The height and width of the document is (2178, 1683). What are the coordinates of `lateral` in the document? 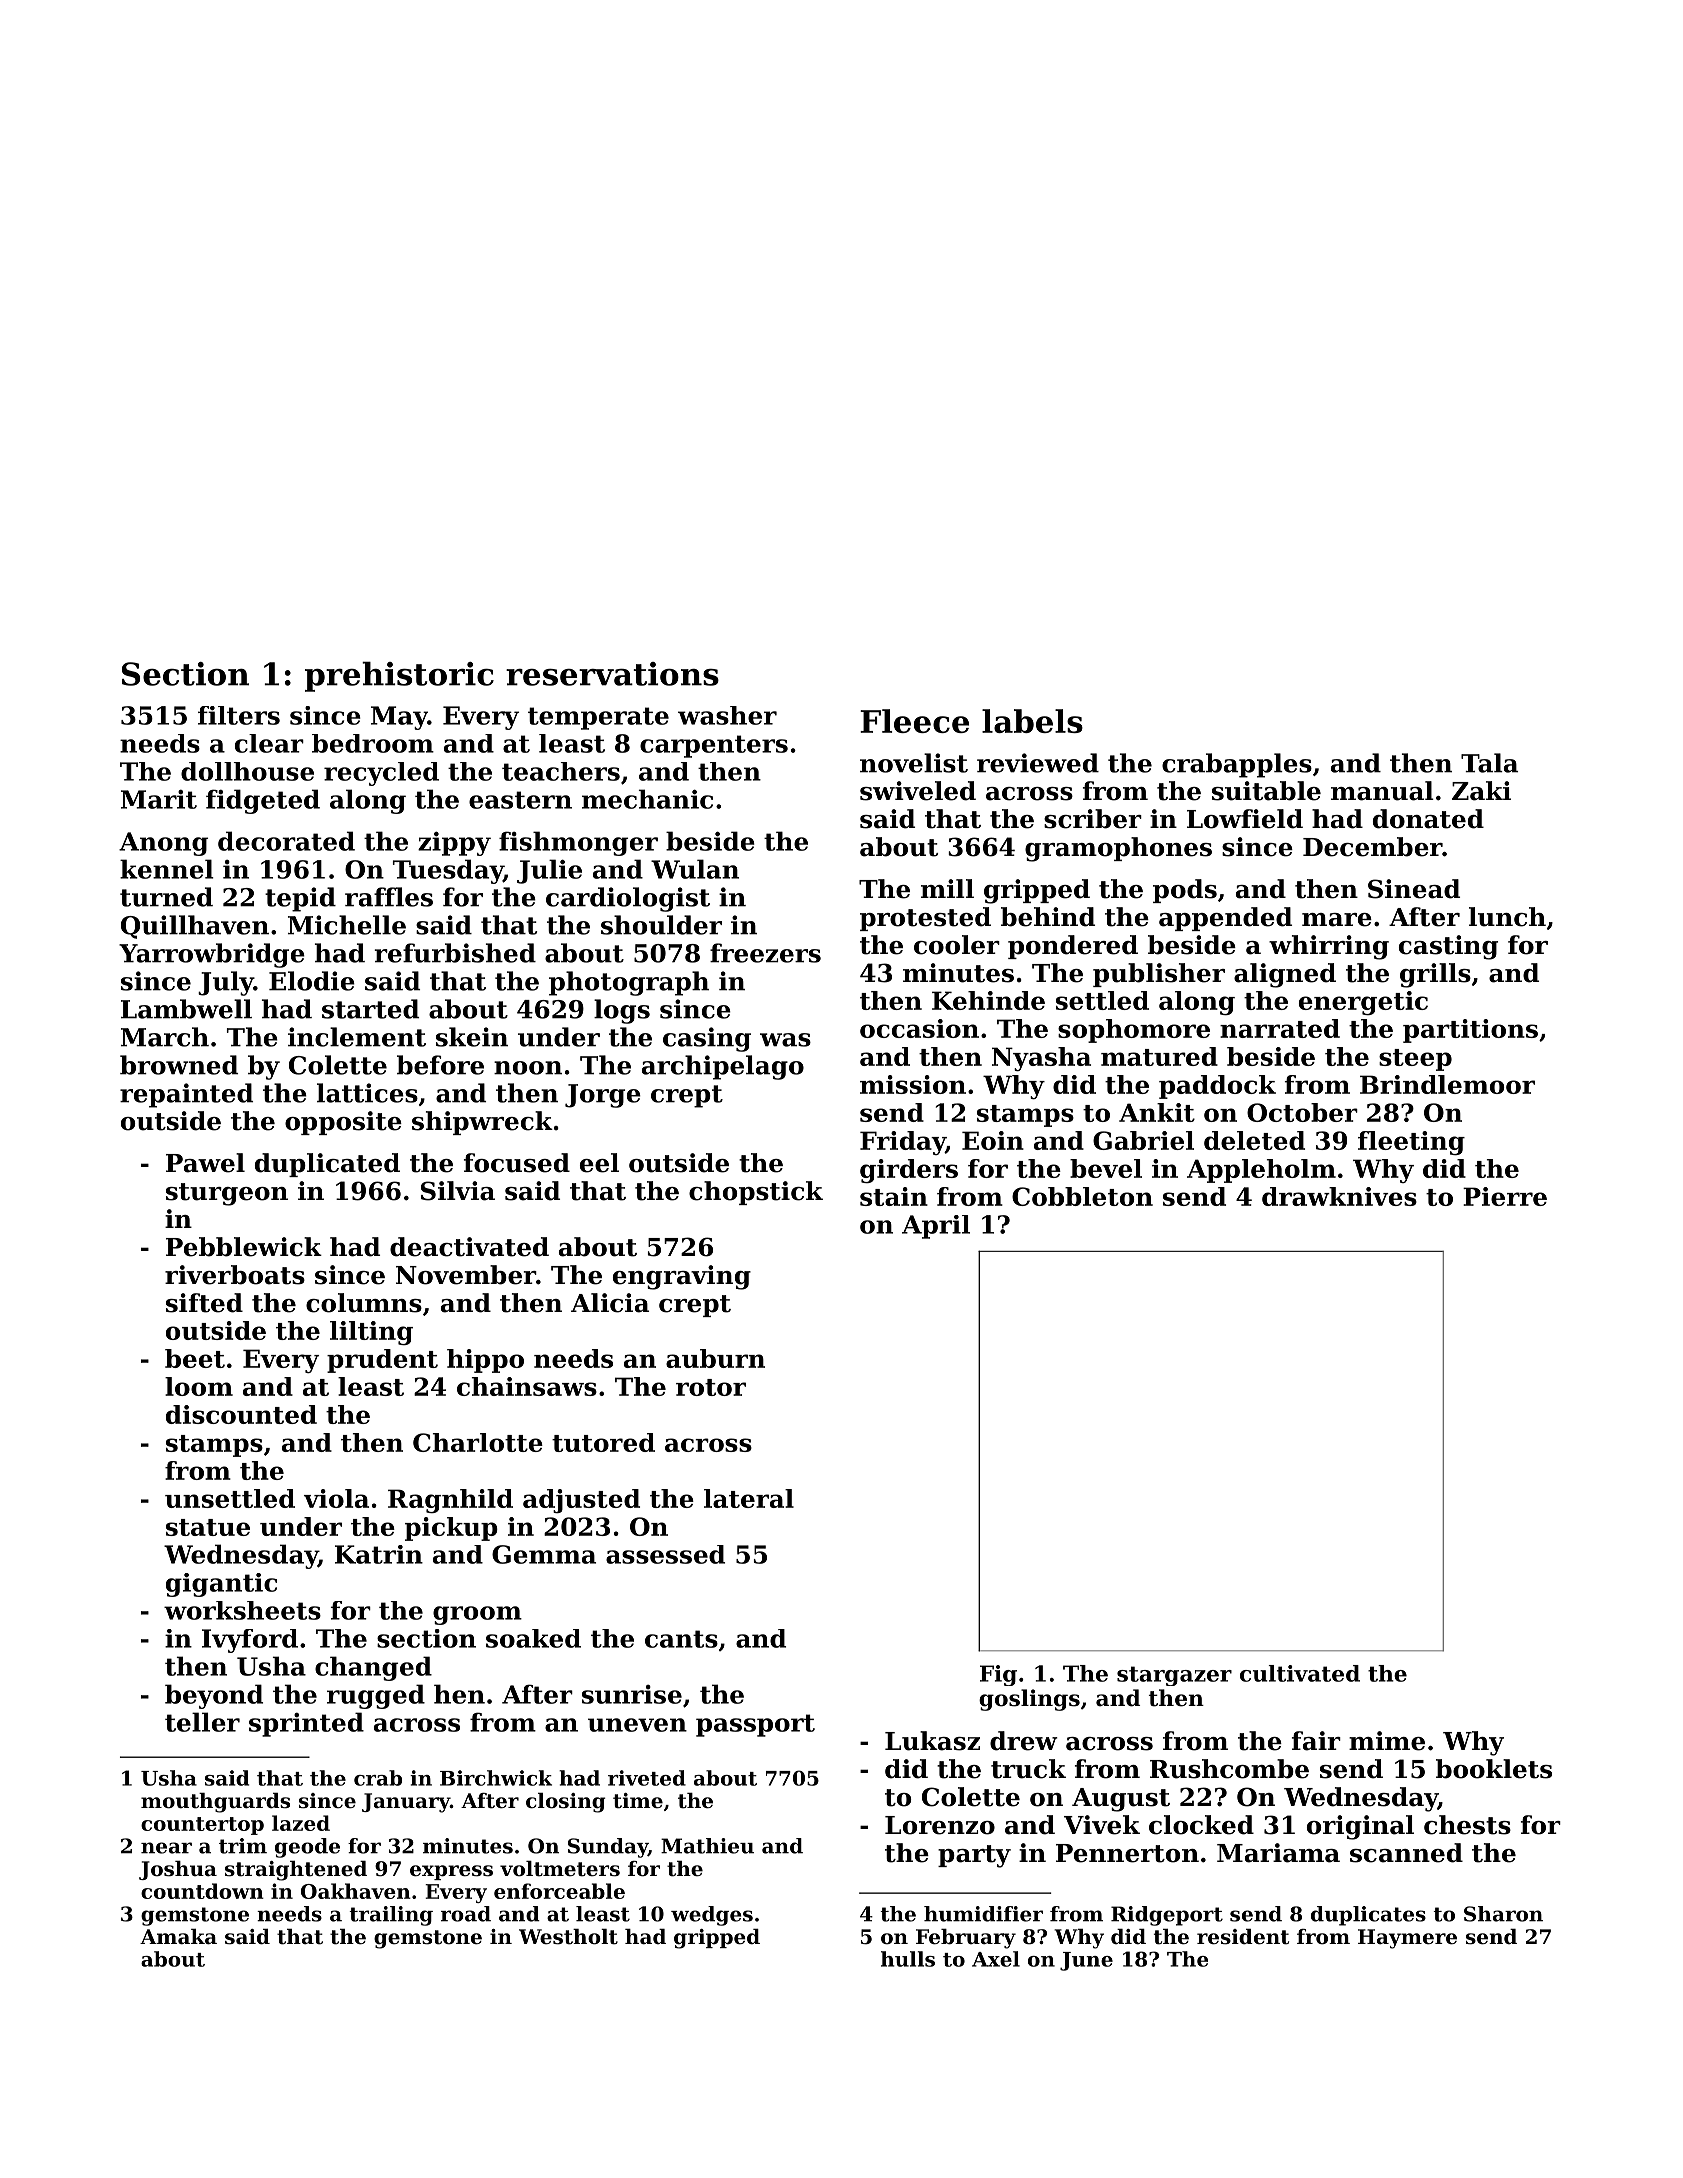 It's located at (749, 1498).
